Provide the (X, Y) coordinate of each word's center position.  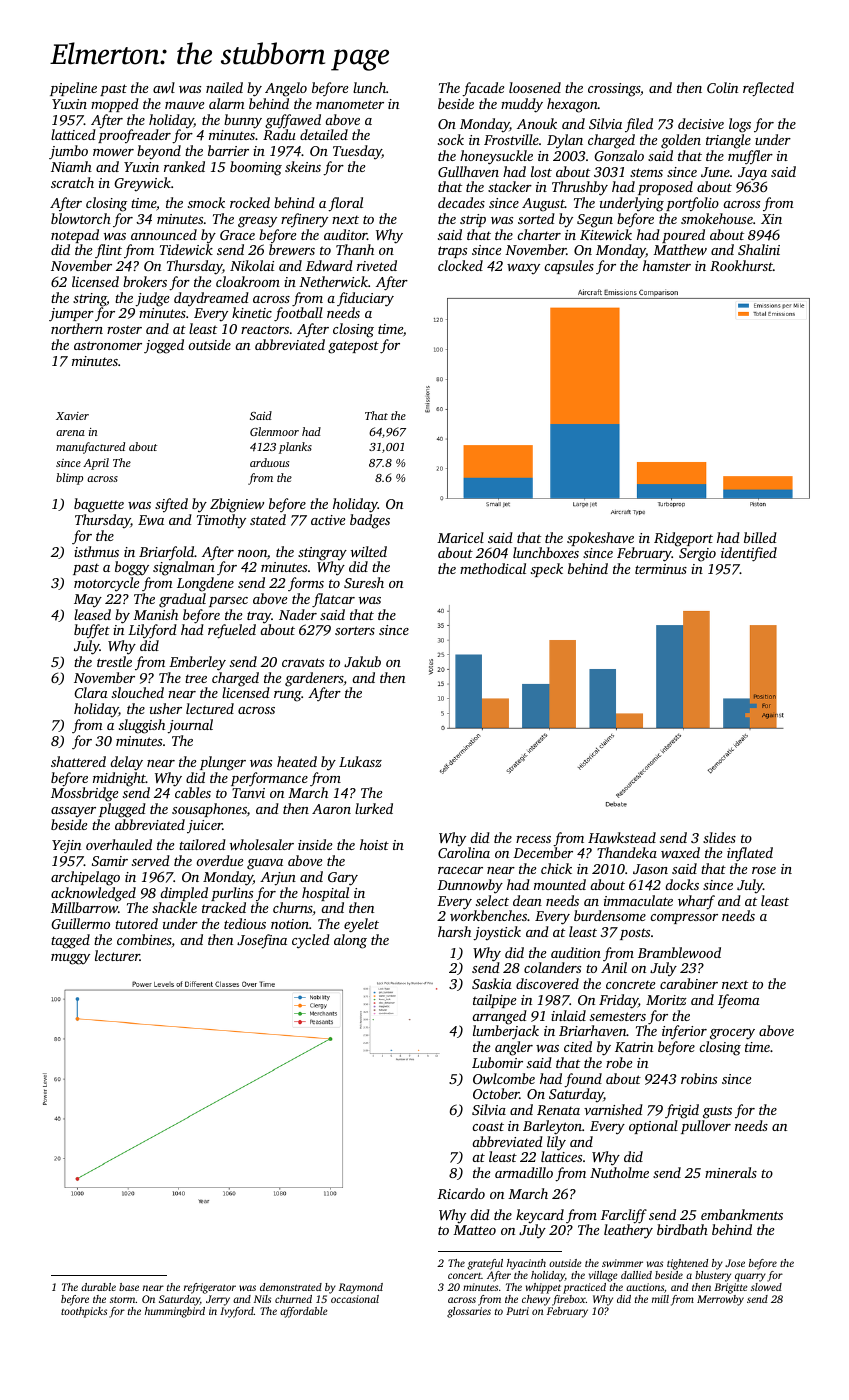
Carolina (464, 852)
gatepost (353, 347)
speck (547, 570)
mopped (115, 105)
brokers (145, 281)
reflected (768, 89)
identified (749, 554)
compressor (684, 919)
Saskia (492, 983)
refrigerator (210, 1288)
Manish (155, 614)
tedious (245, 923)
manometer (350, 104)
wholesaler (262, 844)
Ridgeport (683, 539)
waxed (680, 852)
